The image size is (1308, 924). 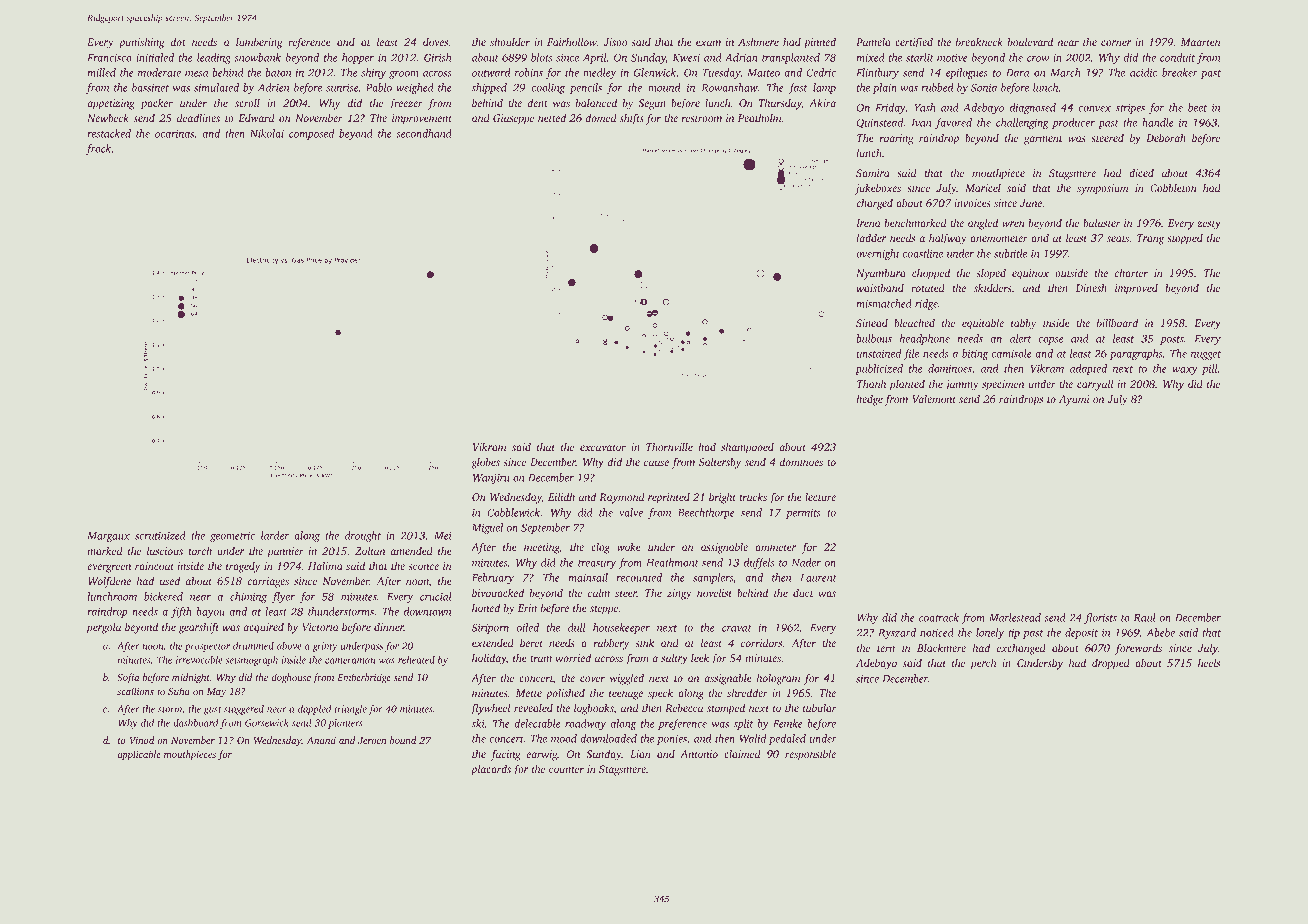 What do you see at coordinates (435, 42) in the screenshot?
I see `doves` at bounding box center [435, 42].
